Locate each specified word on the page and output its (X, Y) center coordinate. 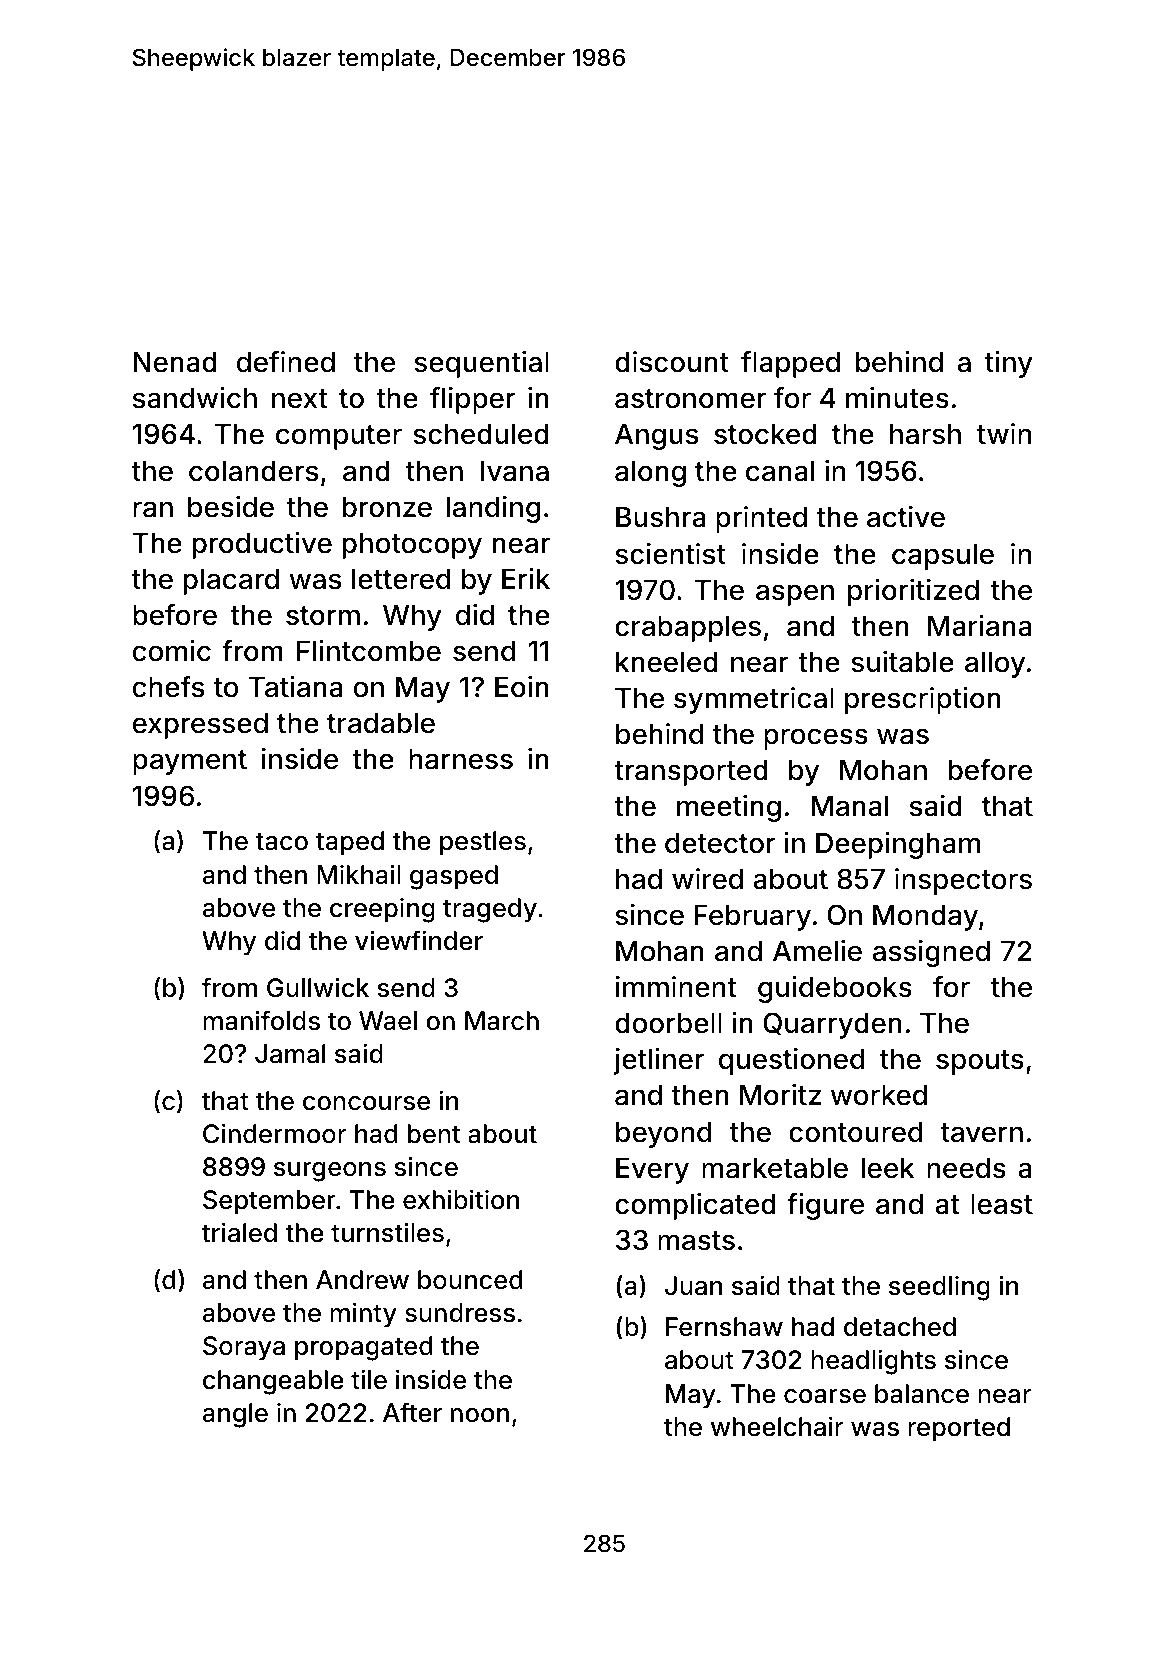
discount (672, 362)
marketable (775, 1168)
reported (959, 1429)
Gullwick (318, 987)
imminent (676, 987)
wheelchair (777, 1426)
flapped (790, 364)
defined (286, 362)
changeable (273, 1382)
